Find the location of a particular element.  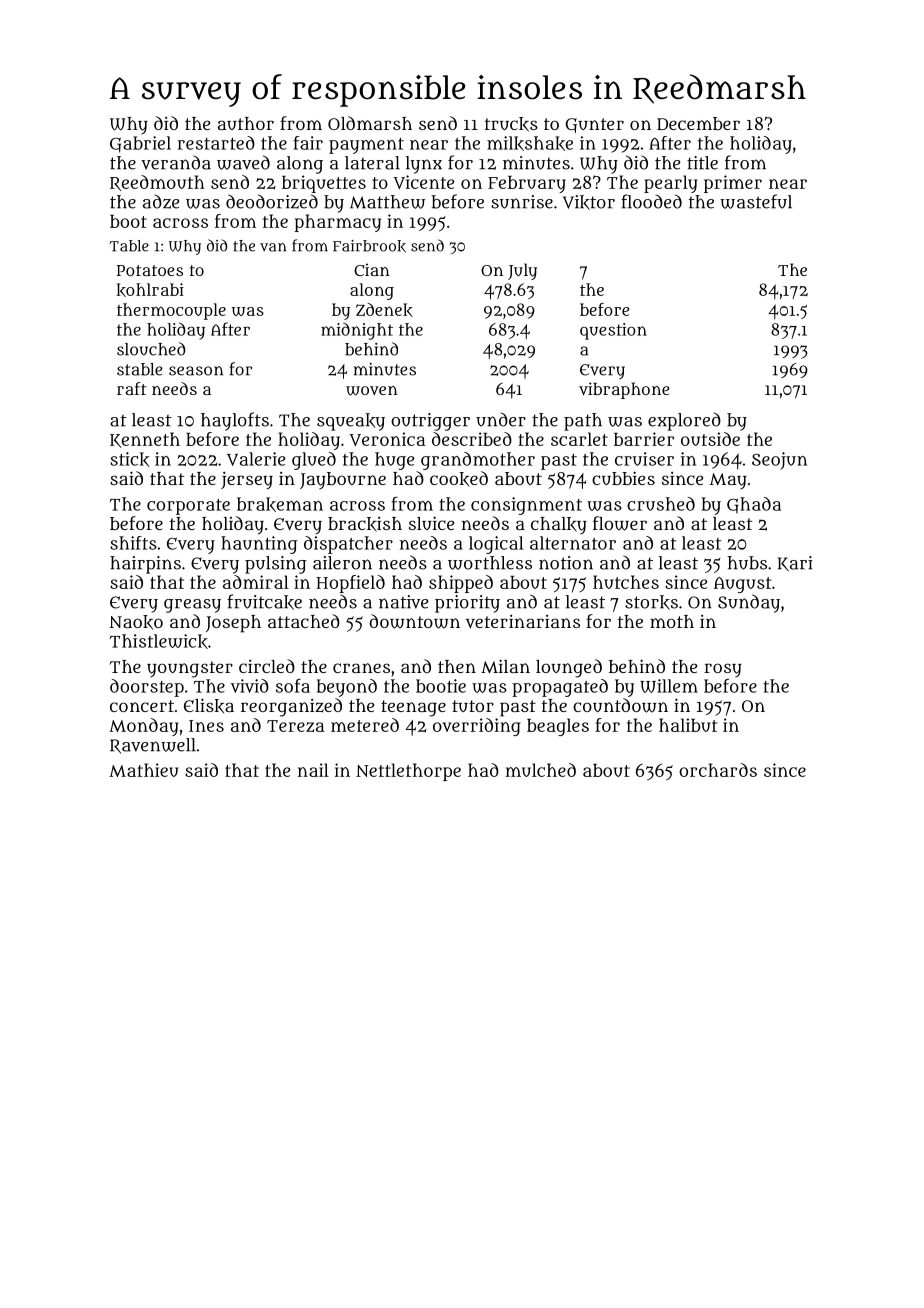

Gabriel is located at coordinates (140, 144).
